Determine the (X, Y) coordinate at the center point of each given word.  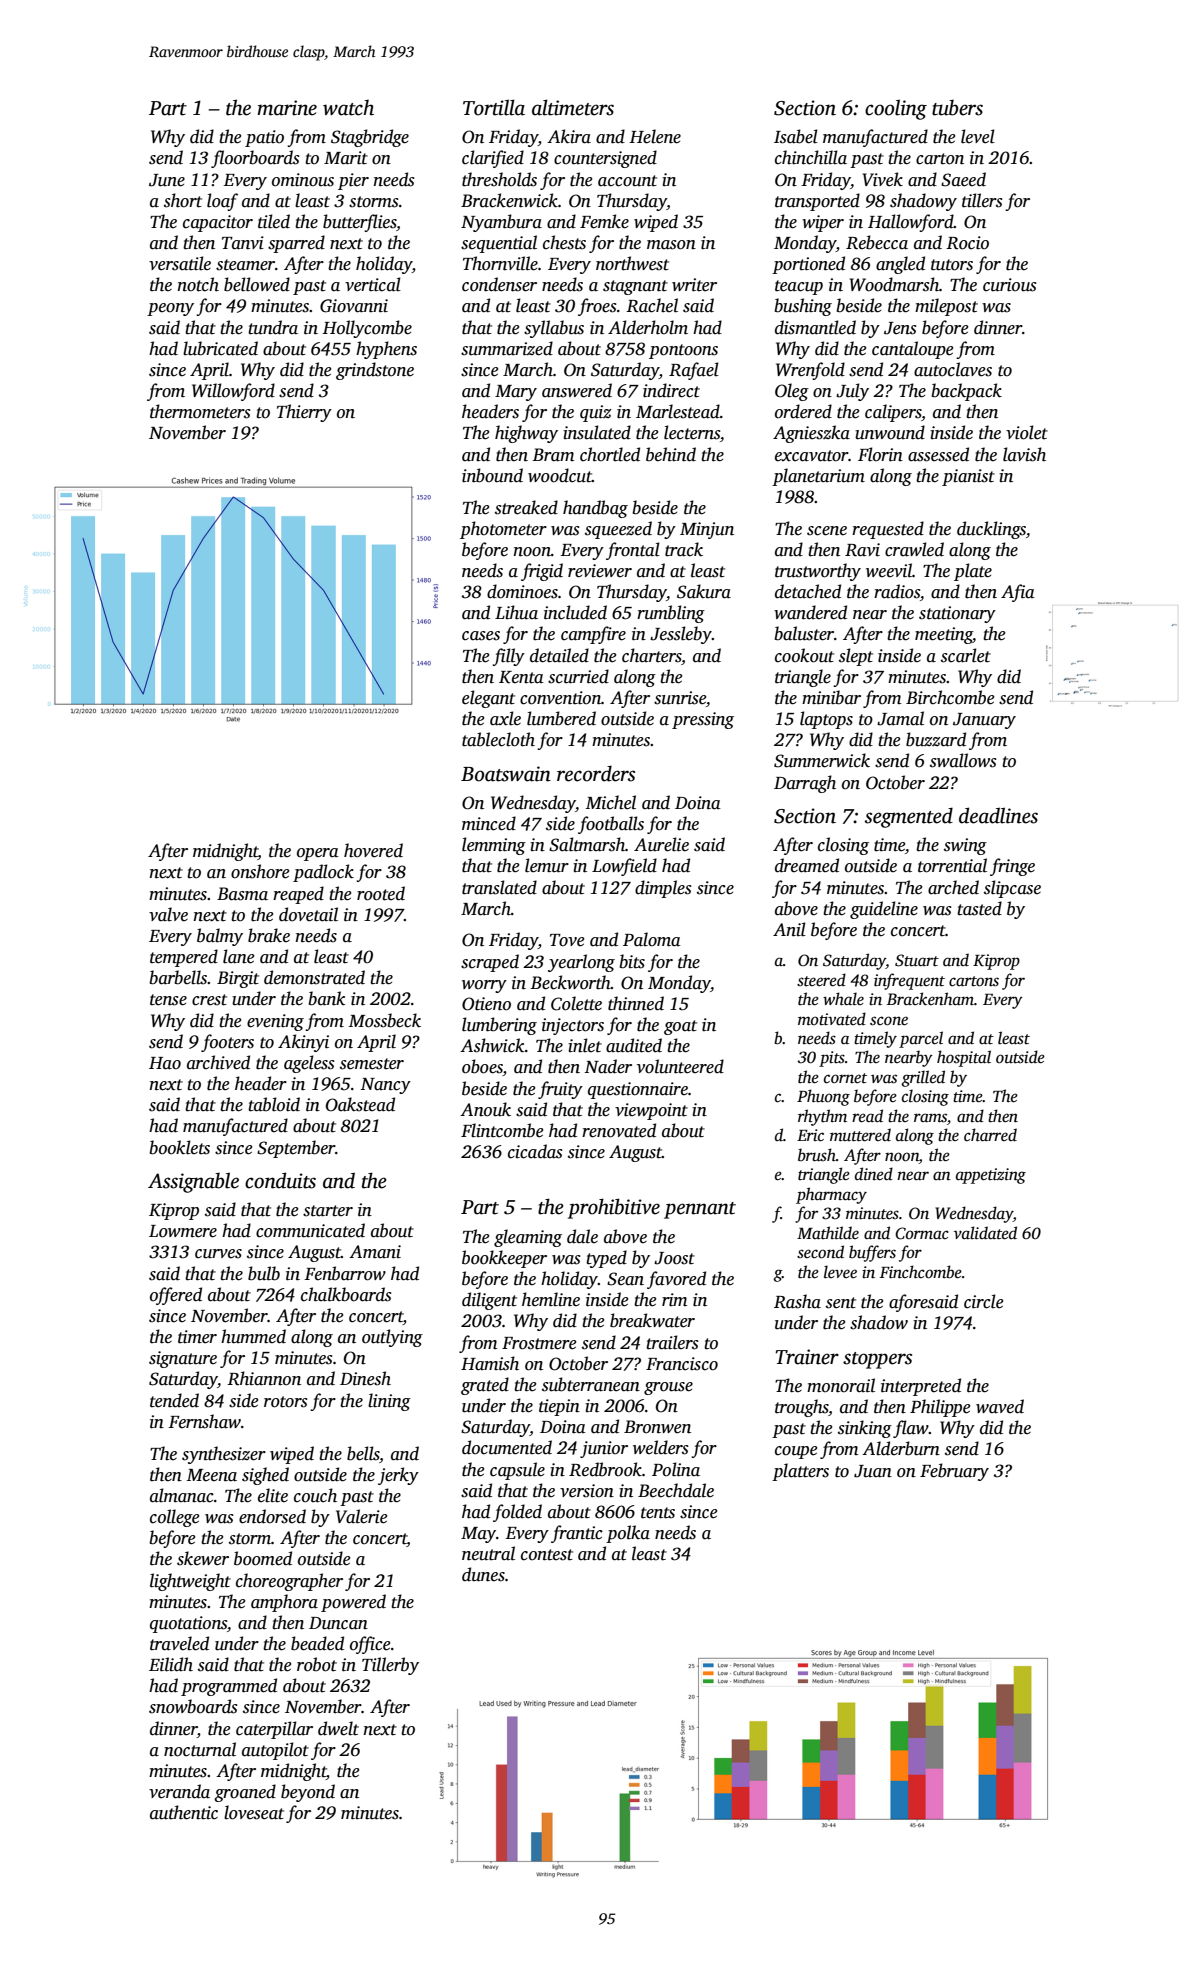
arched (953, 887)
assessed (938, 454)
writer (694, 285)
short (183, 200)
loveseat (254, 1812)
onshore (260, 871)
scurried (578, 676)
